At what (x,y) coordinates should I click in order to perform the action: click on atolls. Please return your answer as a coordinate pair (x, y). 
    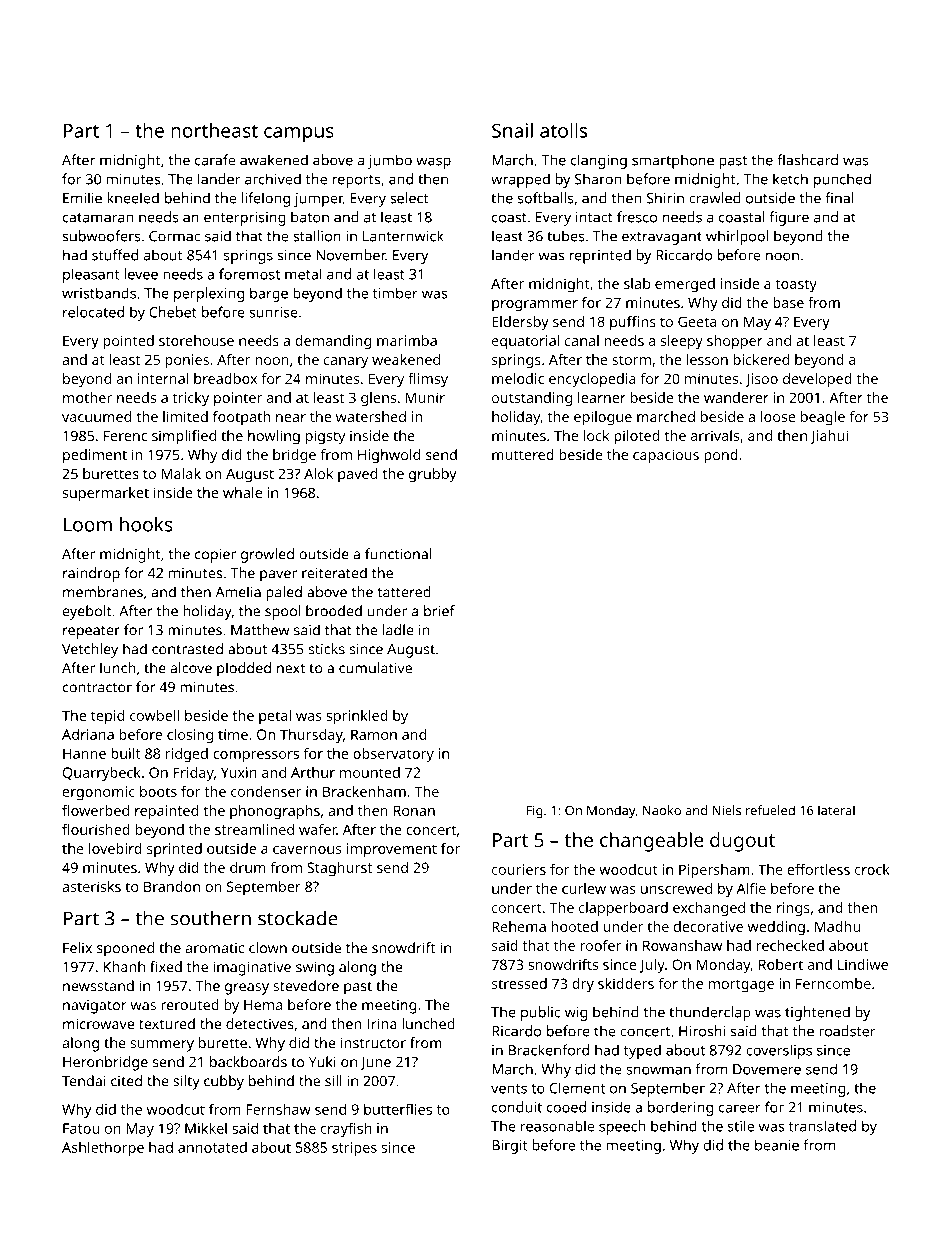
    Looking at the image, I should click on (563, 130).
